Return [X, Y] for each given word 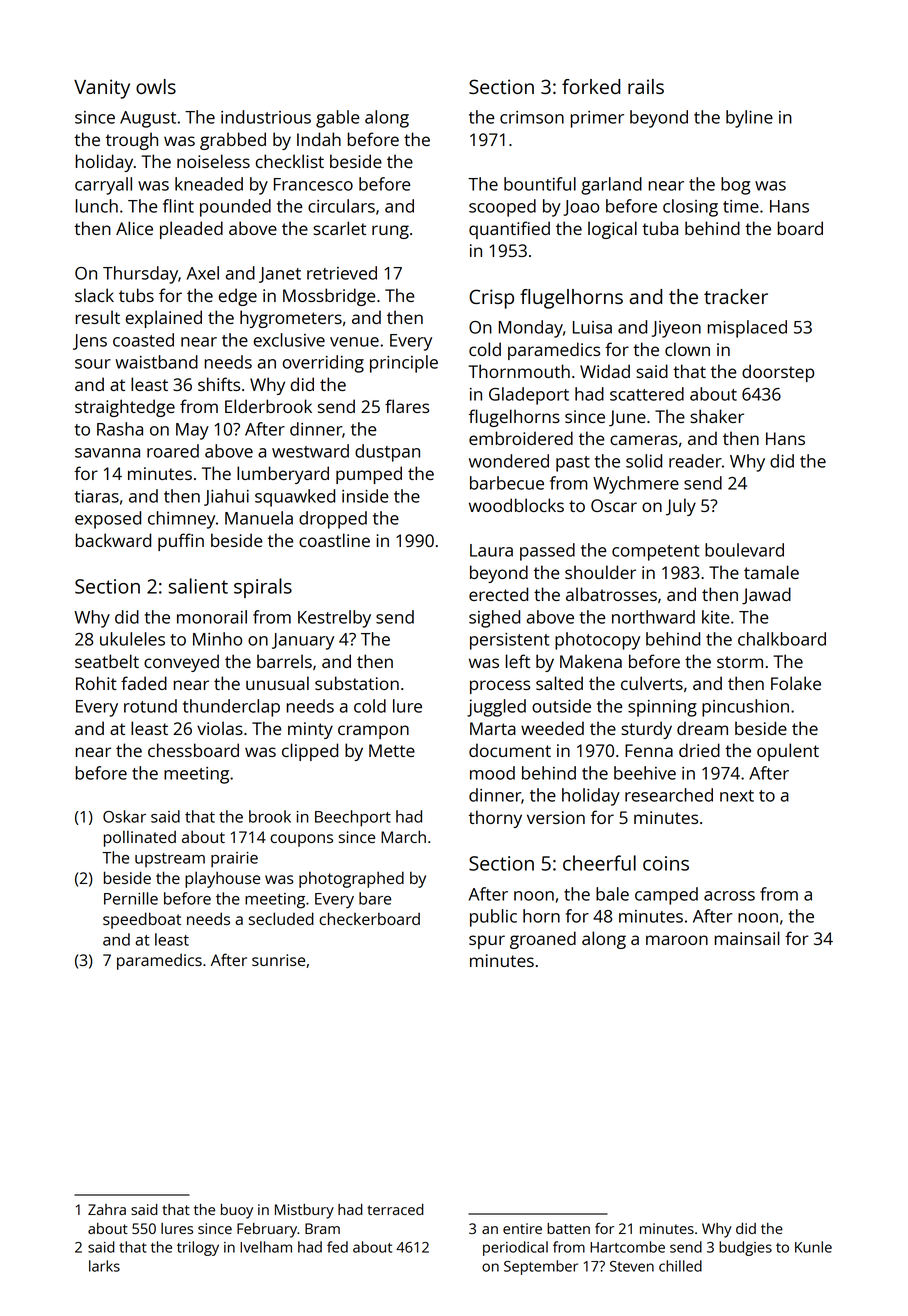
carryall [103, 186]
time [741, 206]
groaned [543, 940]
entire [522, 1228]
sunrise [278, 960]
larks [104, 1266]
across [729, 896]
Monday [531, 329]
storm [740, 662]
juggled [496, 708]
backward [113, 540]
